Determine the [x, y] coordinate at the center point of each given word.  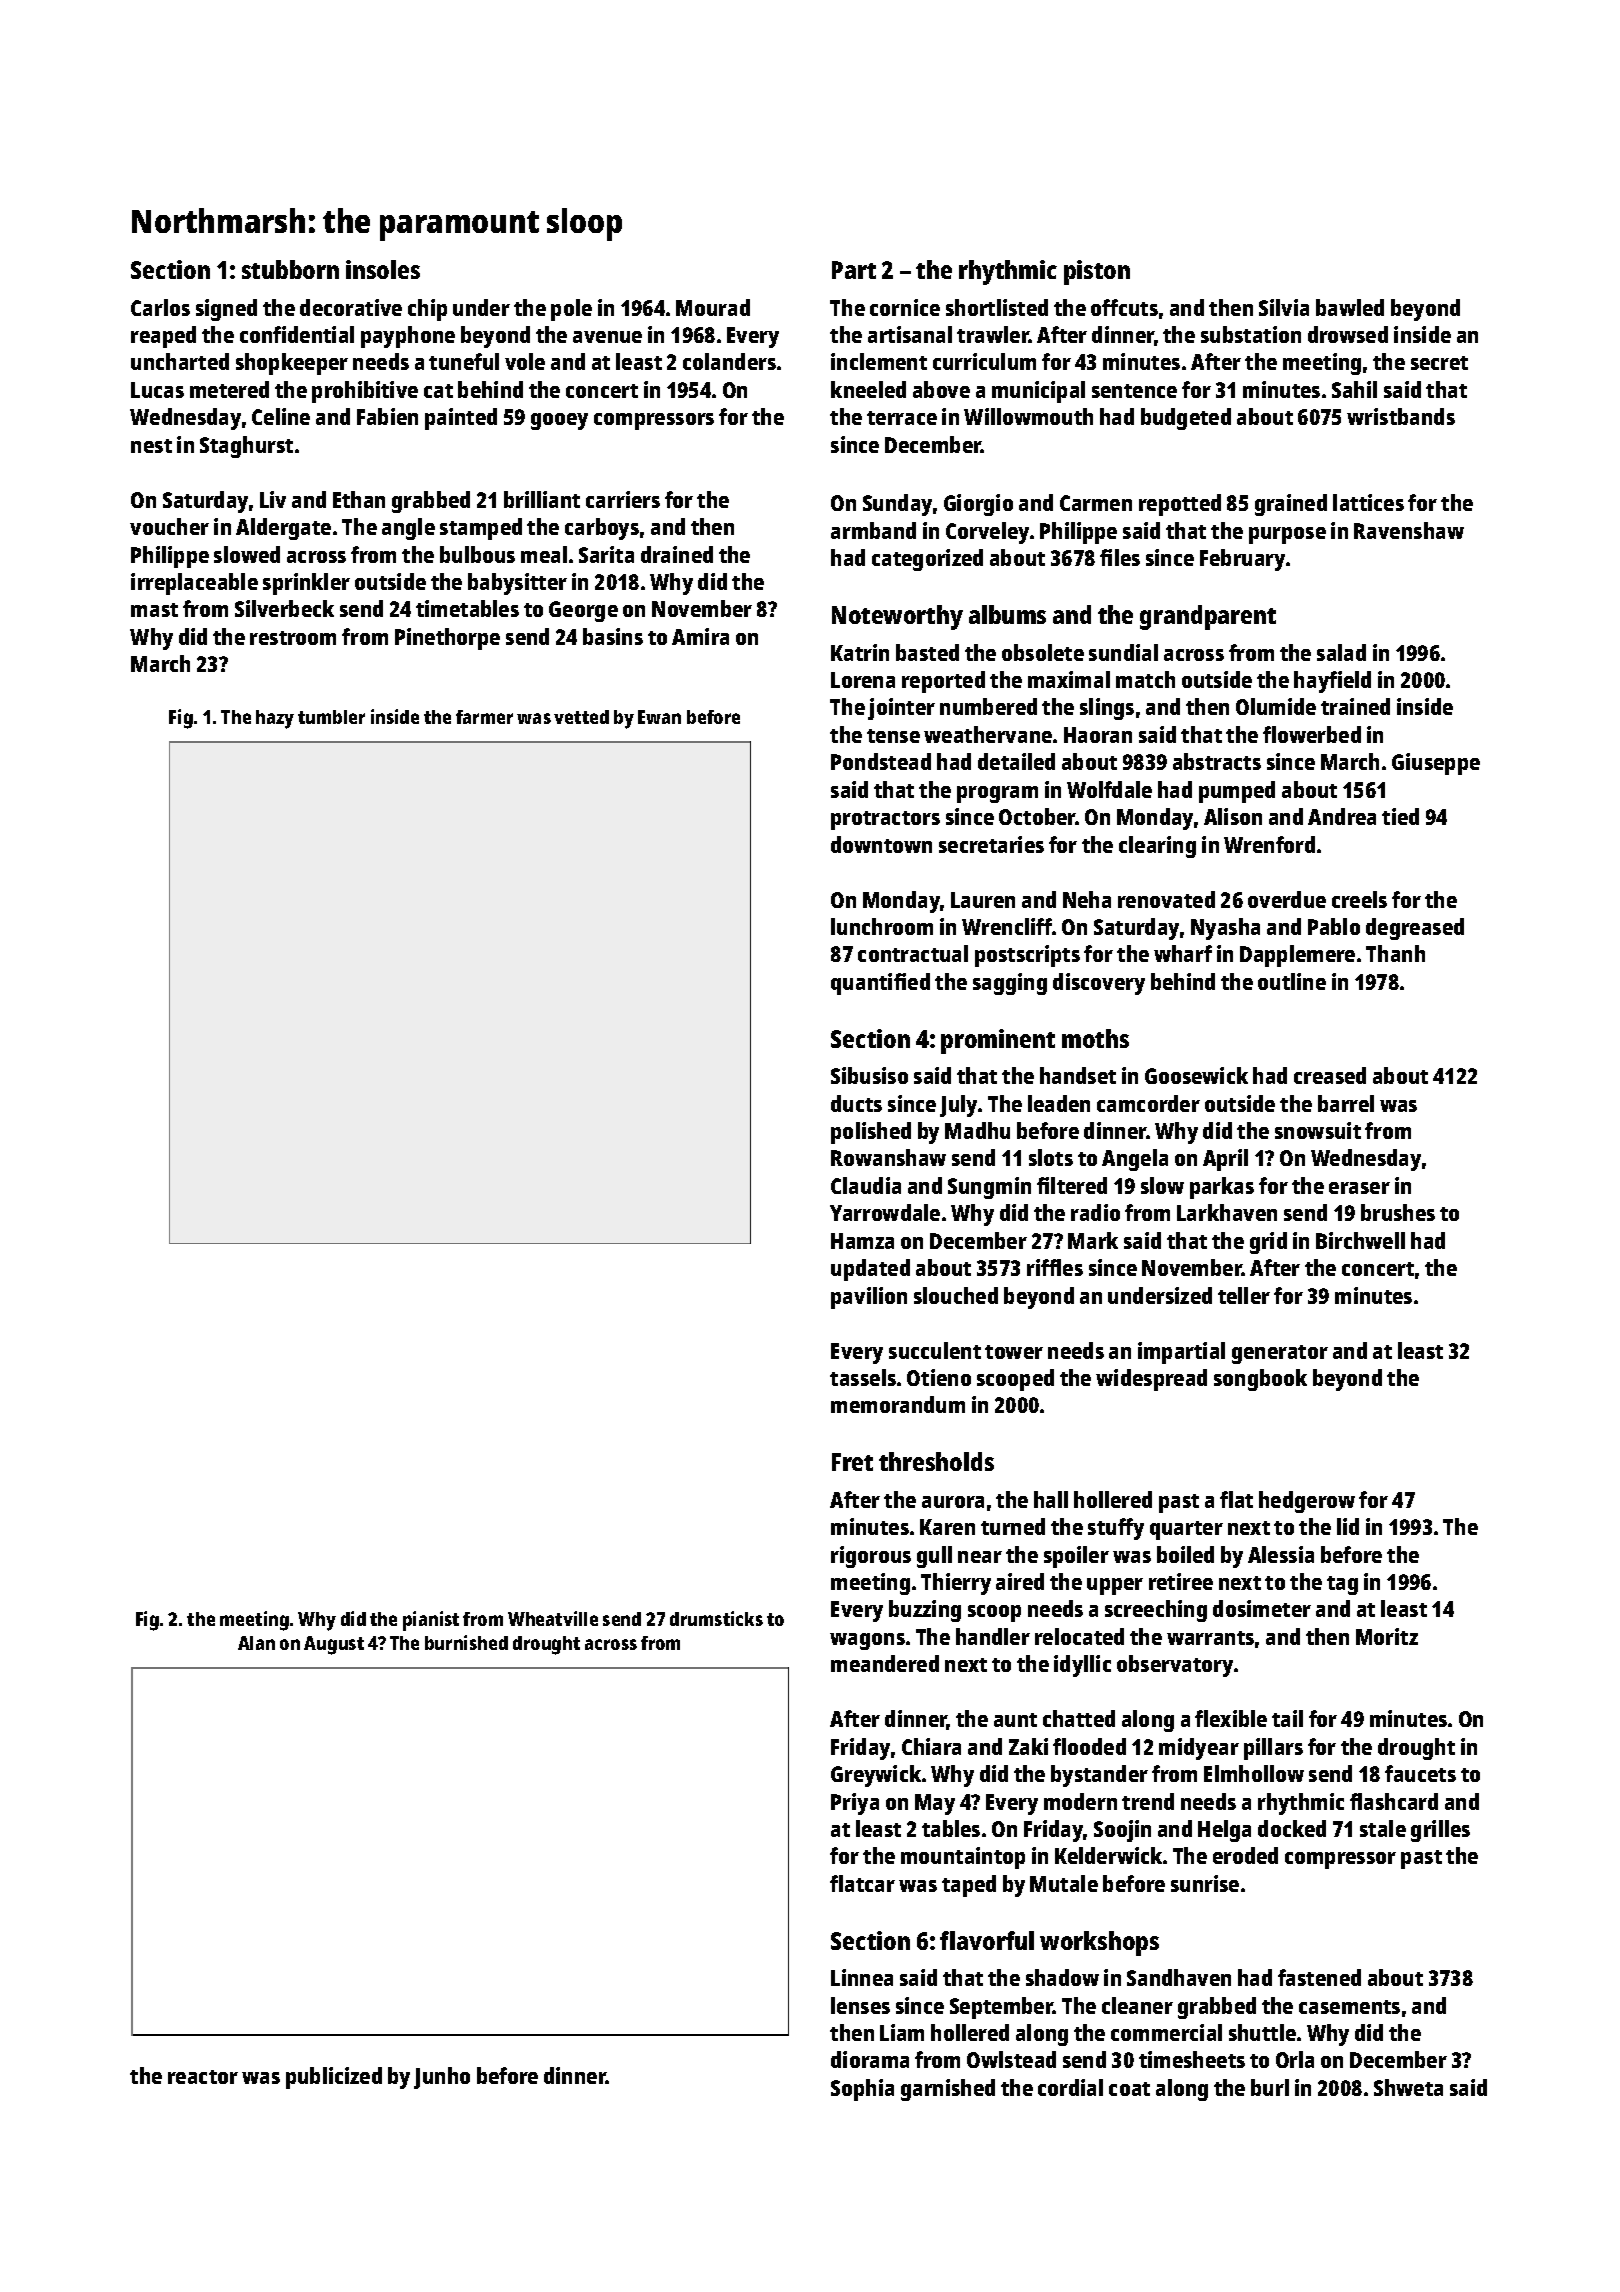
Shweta [1408, 2087]
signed [226, 310]
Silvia [1284, 307]
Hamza [862, 1241]
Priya [855, 1804]
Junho [442, 2078]
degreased [1415, 929]
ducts [856, 1103]
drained [677, 554]
